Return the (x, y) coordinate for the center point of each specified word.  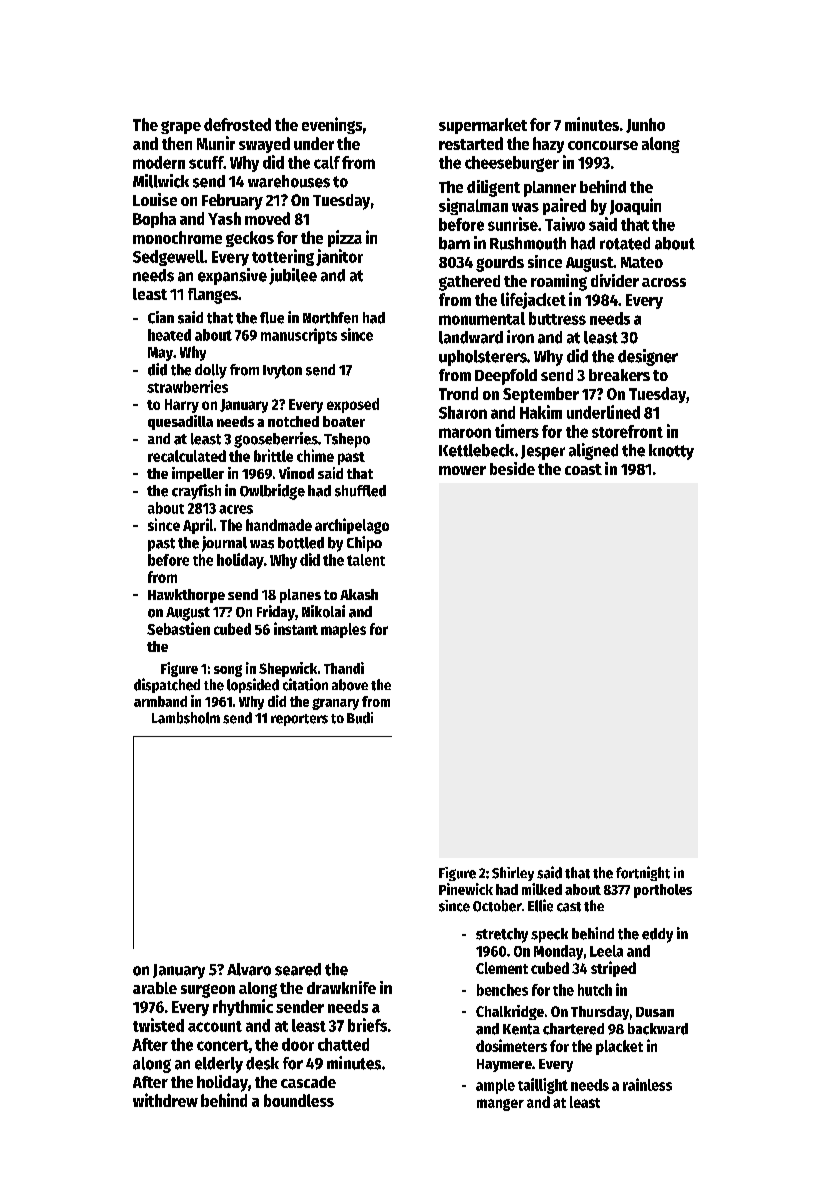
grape (181, 127)
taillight (543, 1086)
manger (500, 1105)
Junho (645, 125)
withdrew (165, 1100)
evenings (332, 125)
